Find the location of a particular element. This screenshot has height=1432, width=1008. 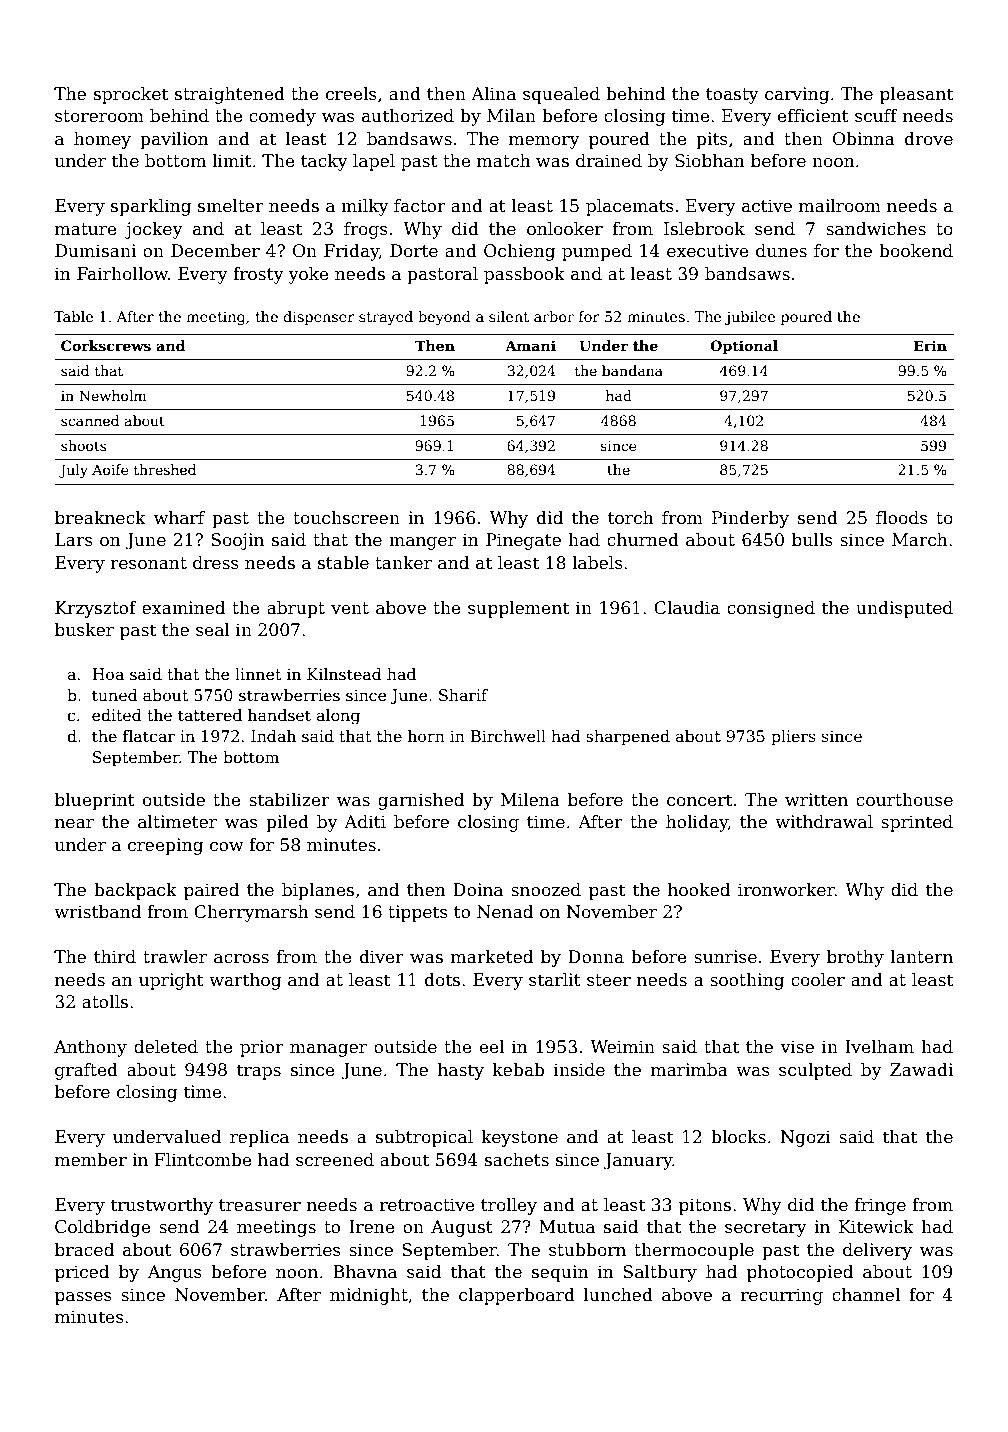

Pinegate is located at coordinates (523, 541).
